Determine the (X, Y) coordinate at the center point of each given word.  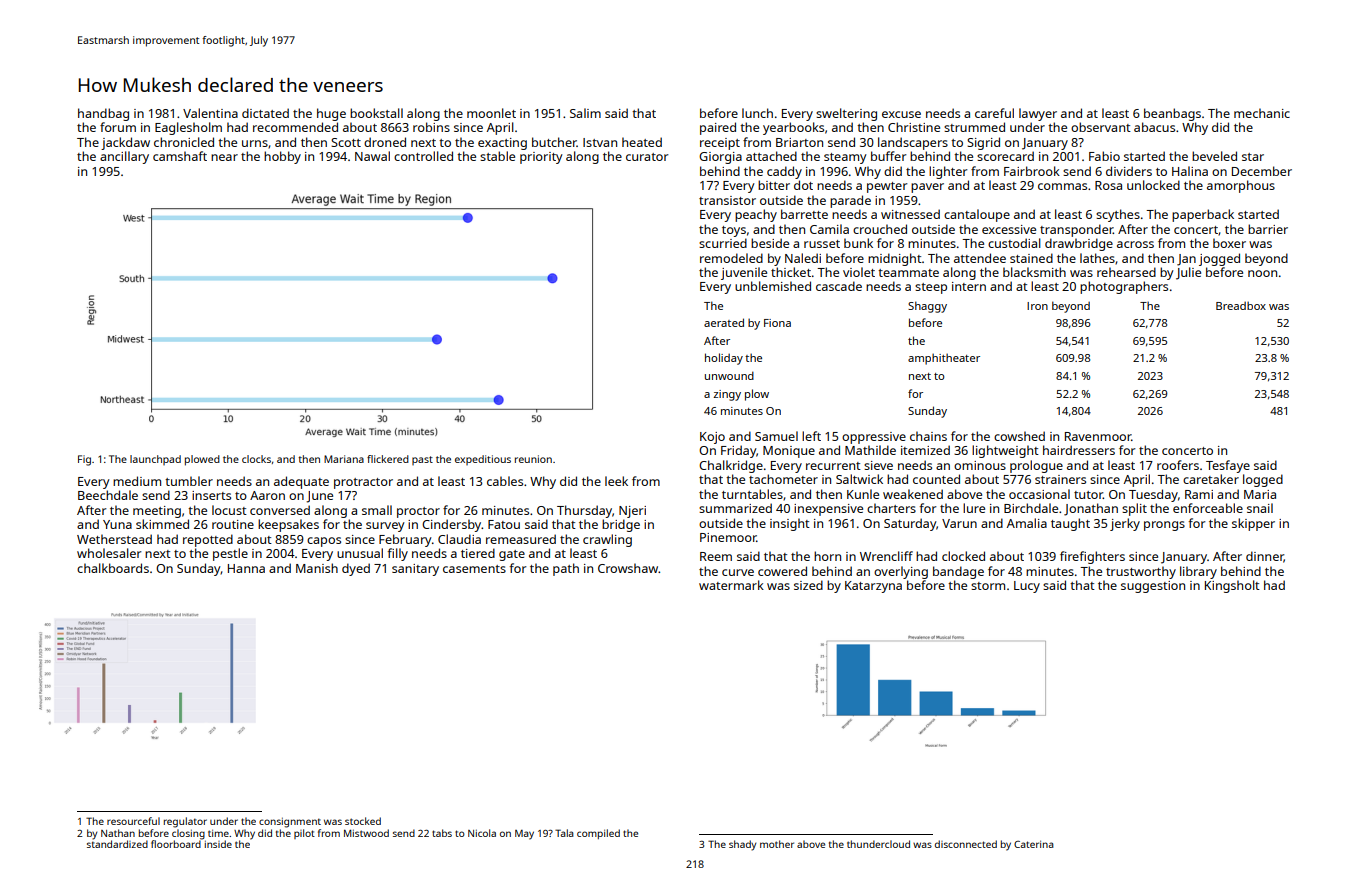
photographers (1124, 287)
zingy (727, 395)
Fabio (1104, 156)
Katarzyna (873, 587)
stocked (363, 821)
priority (541, 158)
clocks (256, 459)
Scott (346, 142)
